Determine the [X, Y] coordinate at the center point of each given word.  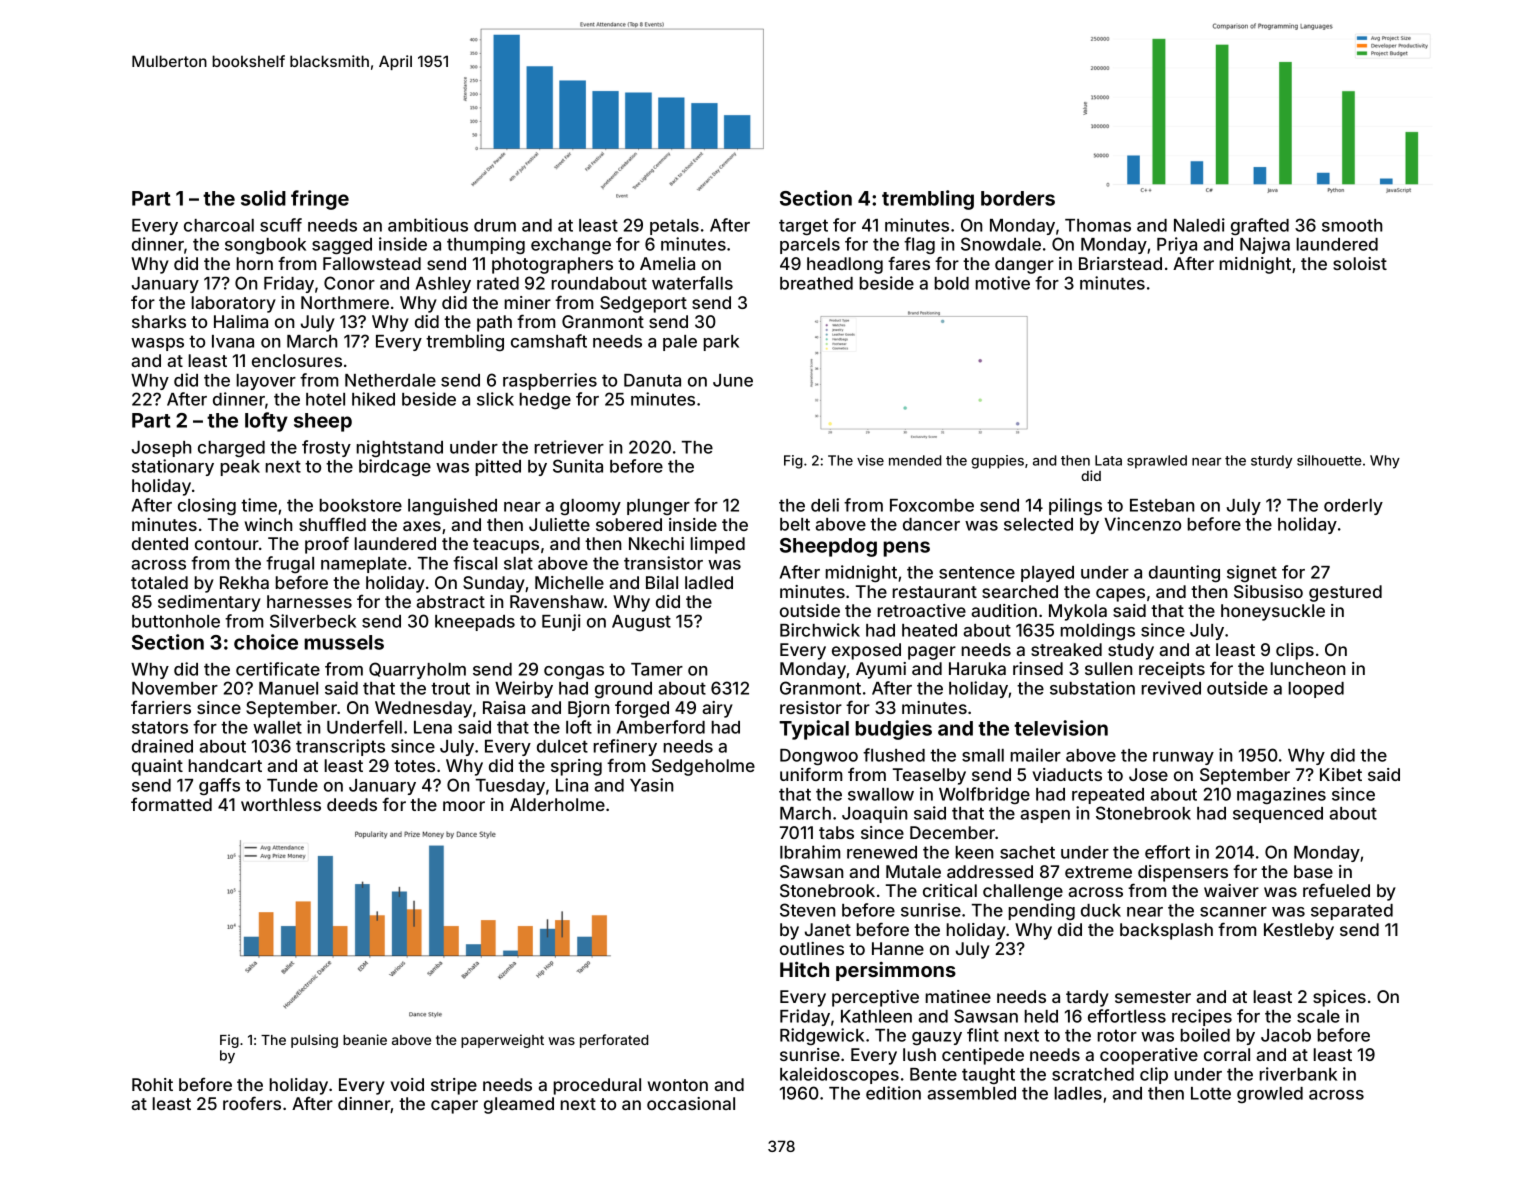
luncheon [1308, 668]
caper [454, 1107]
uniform [811, 774]
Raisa [504, 707]
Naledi [1199, 225]
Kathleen [876, 1016]
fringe [320, 200]
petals [674, 227]
